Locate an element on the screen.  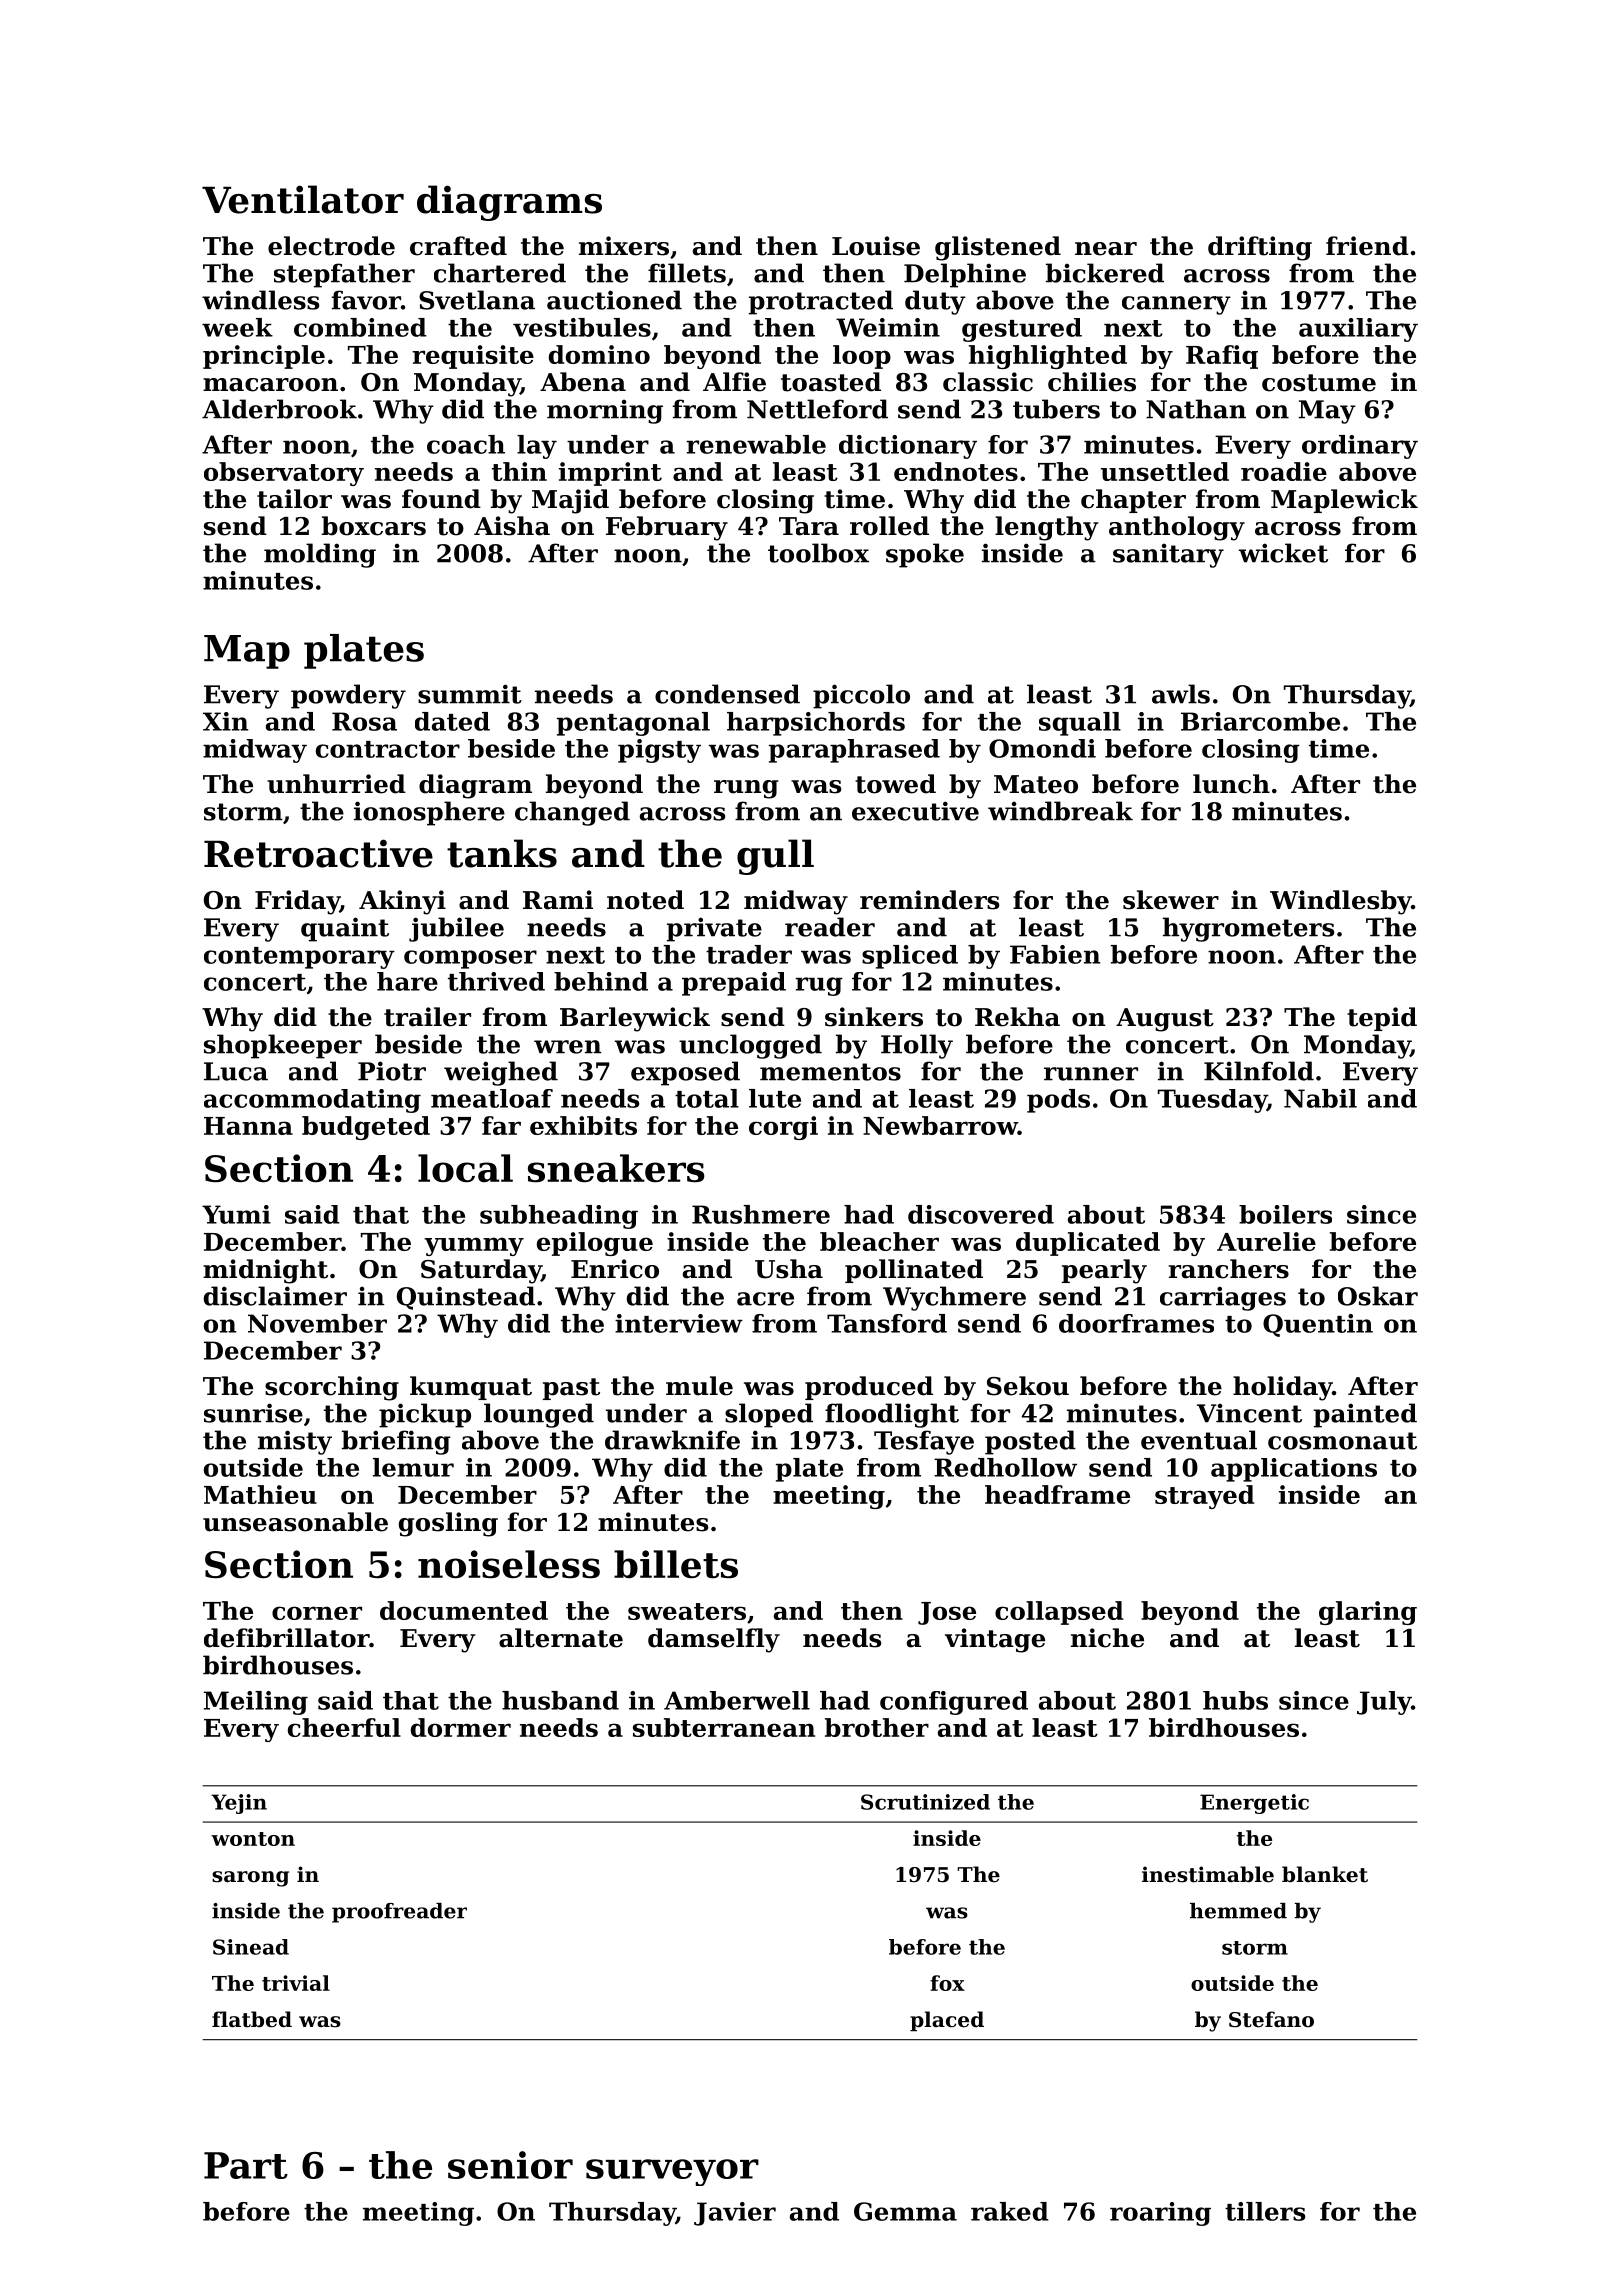
Sekou is located at coordinates (1028, 1386).
